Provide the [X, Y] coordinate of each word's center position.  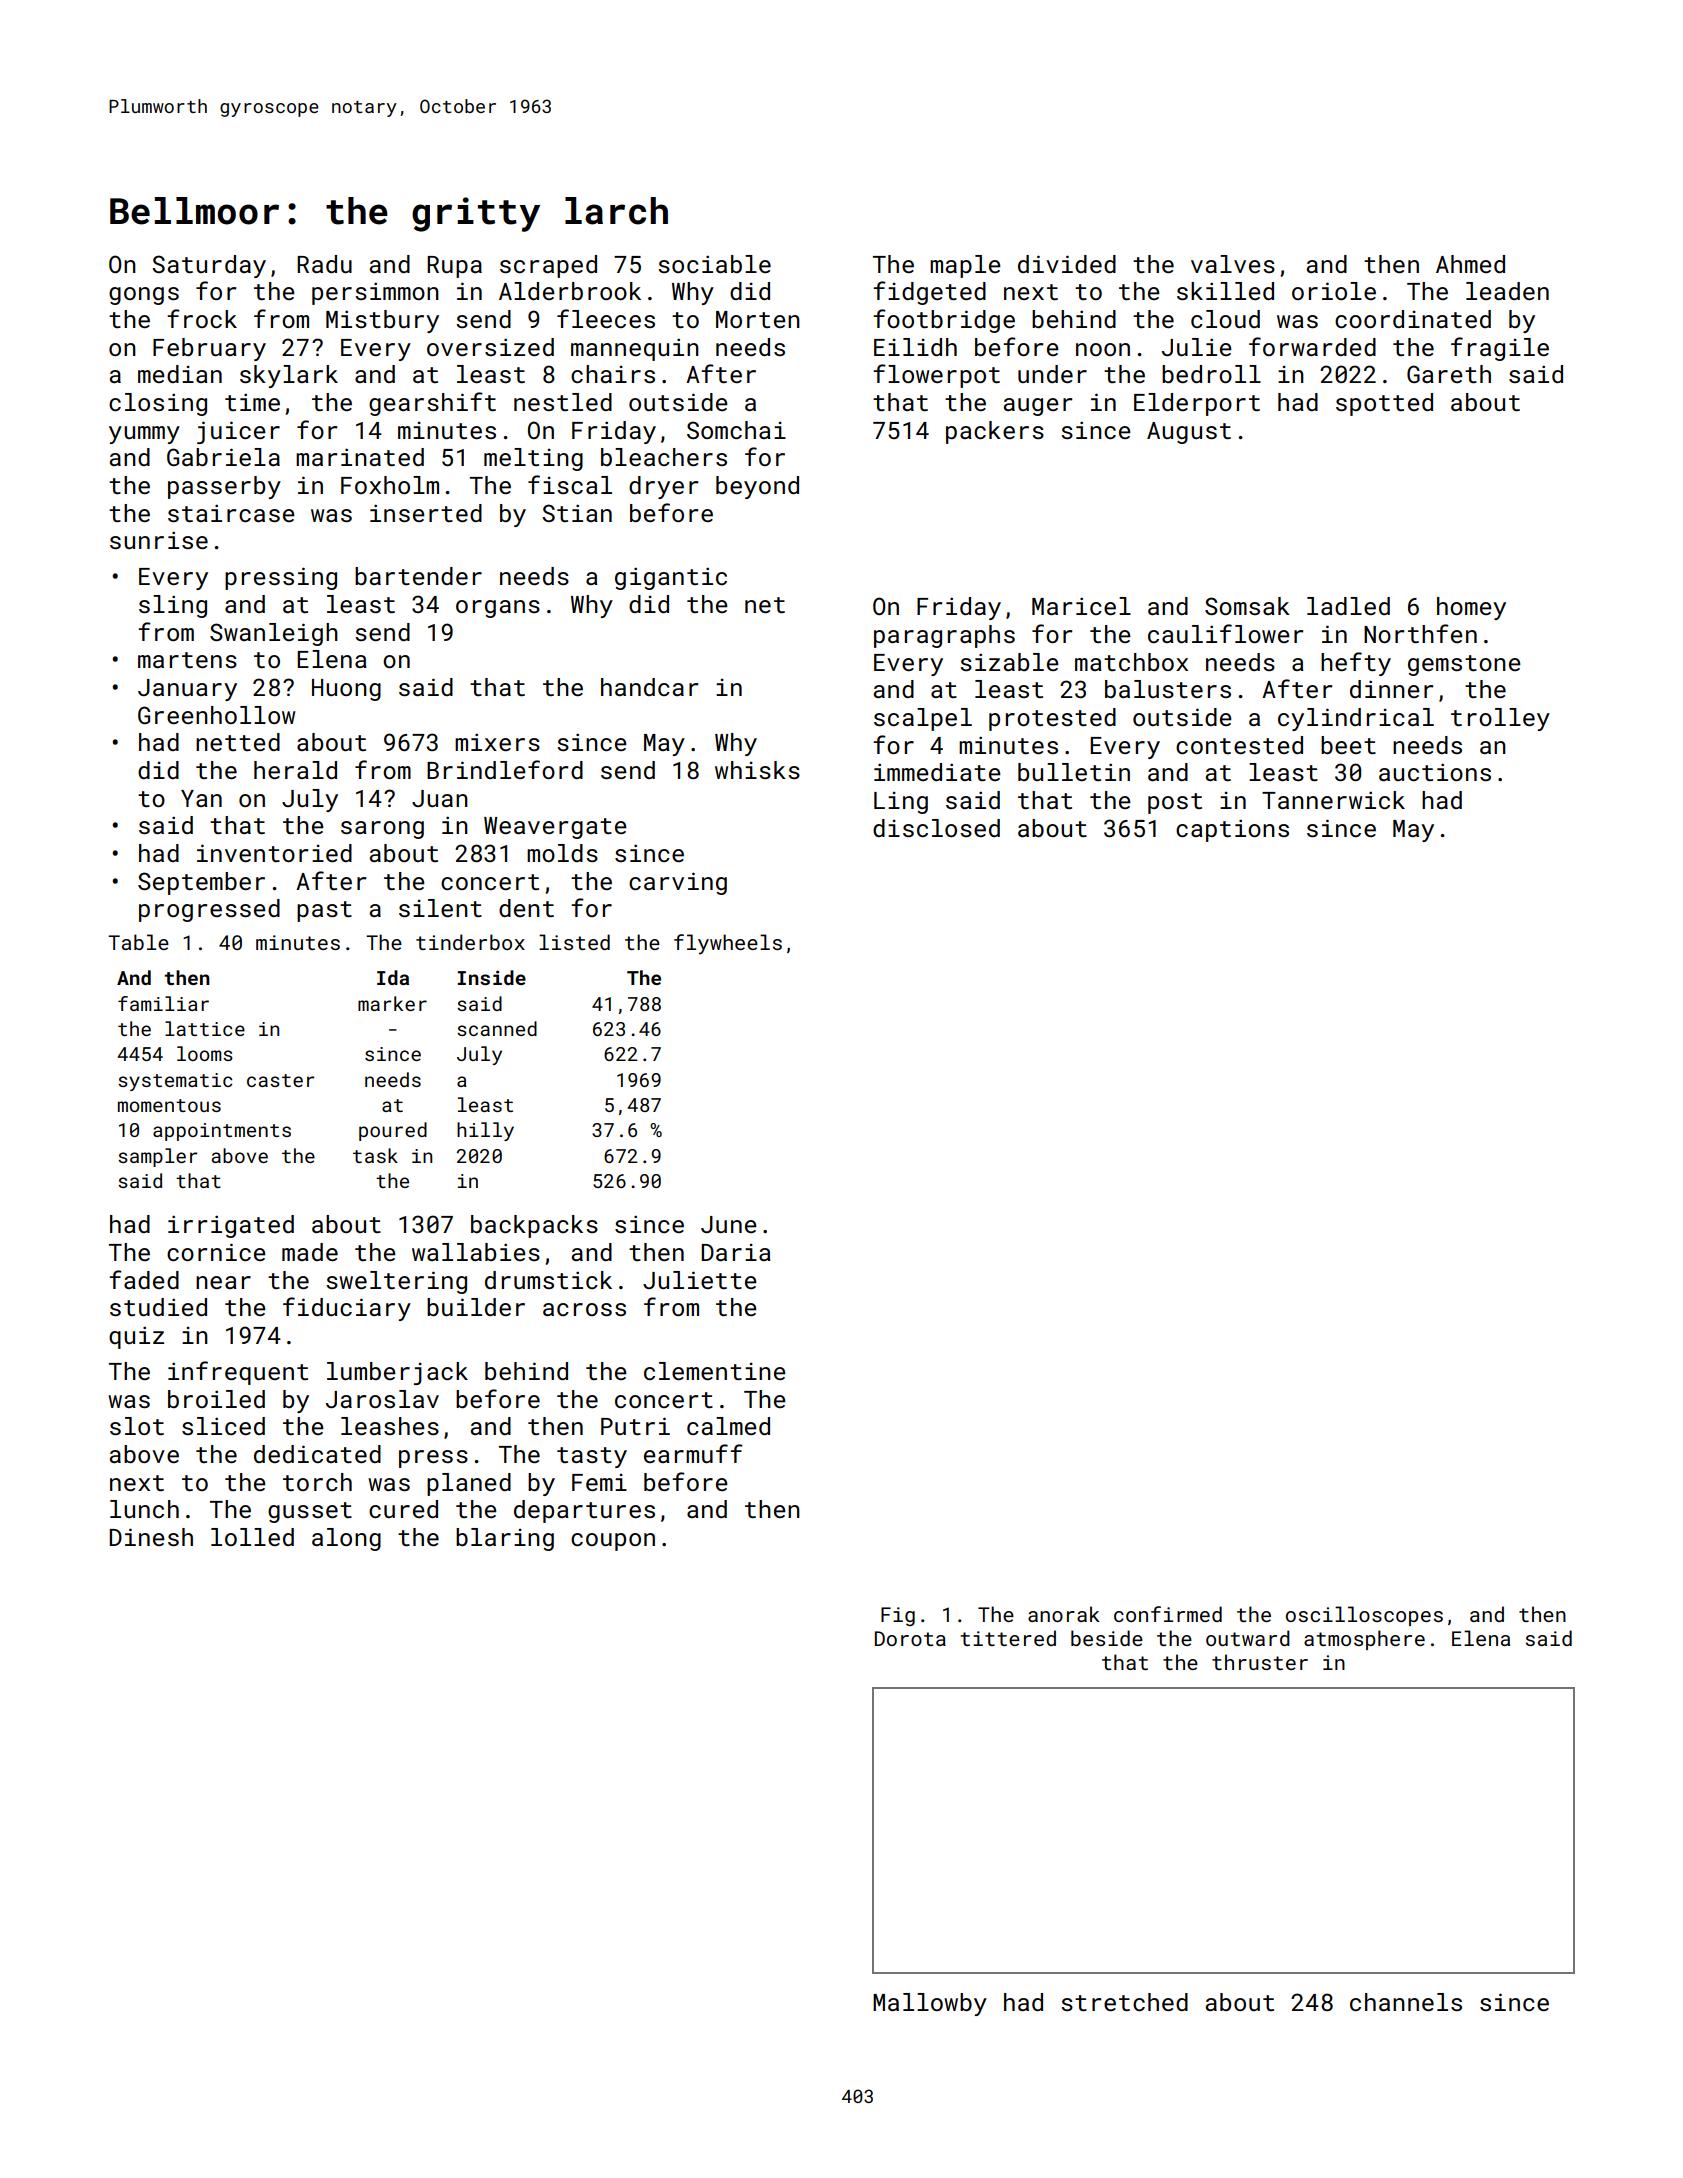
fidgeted [929, 293]
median [180, 374]
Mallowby [930, 2004]
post [1175, 803]
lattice [205, 1028]
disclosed [936, 828]
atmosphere [1364, 1640]
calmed [728, 1426]
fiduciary [347, 1309]
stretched [1124, 2002]
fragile [1500, 349]
